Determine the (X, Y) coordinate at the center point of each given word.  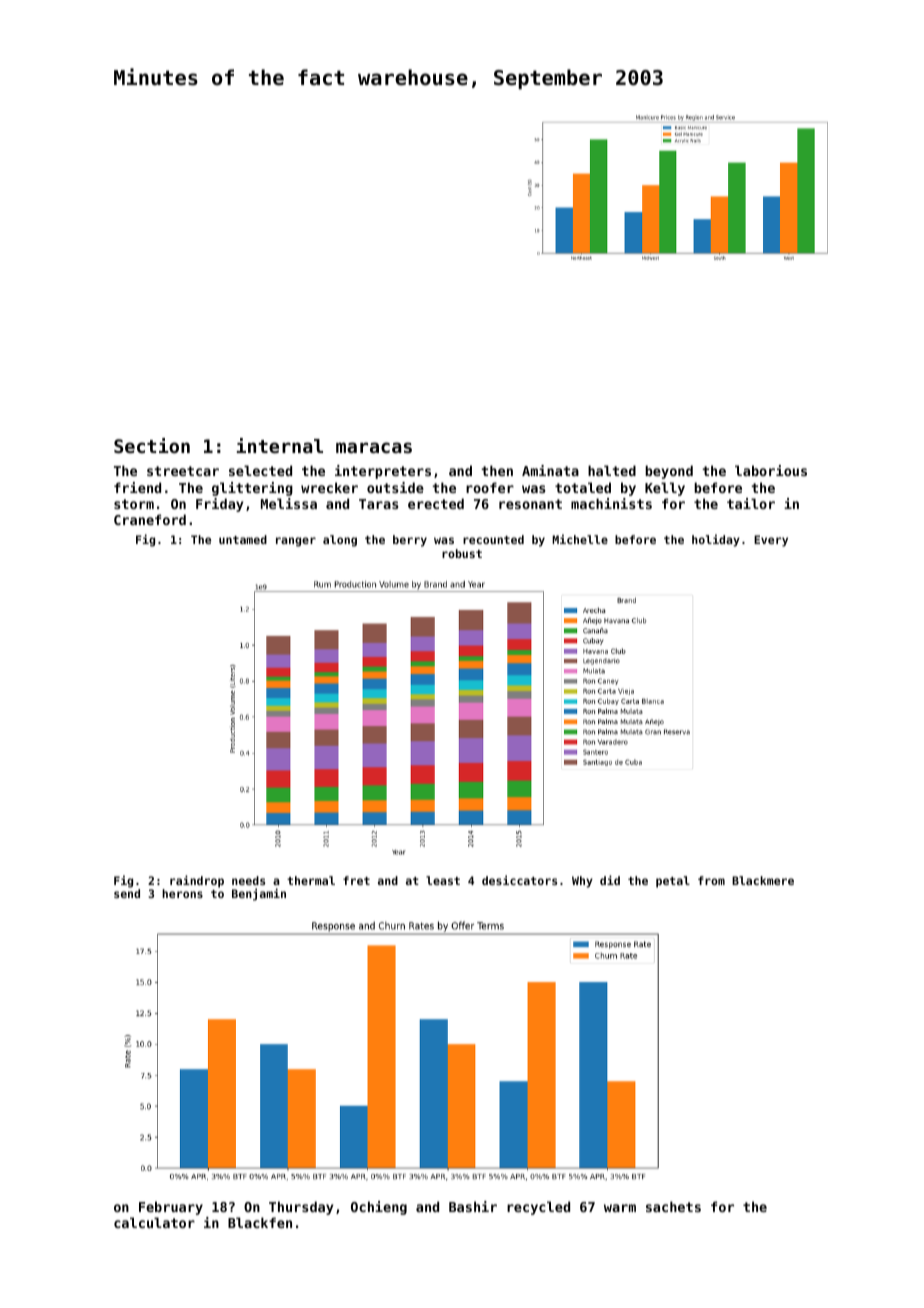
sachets (673, 1206)
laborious (771, 470)
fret (356, 880)
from (711, 880)
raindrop (197, 881)
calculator (154, 1222)
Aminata (550, 470)
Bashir (473, 1206)
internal (280, 445)
